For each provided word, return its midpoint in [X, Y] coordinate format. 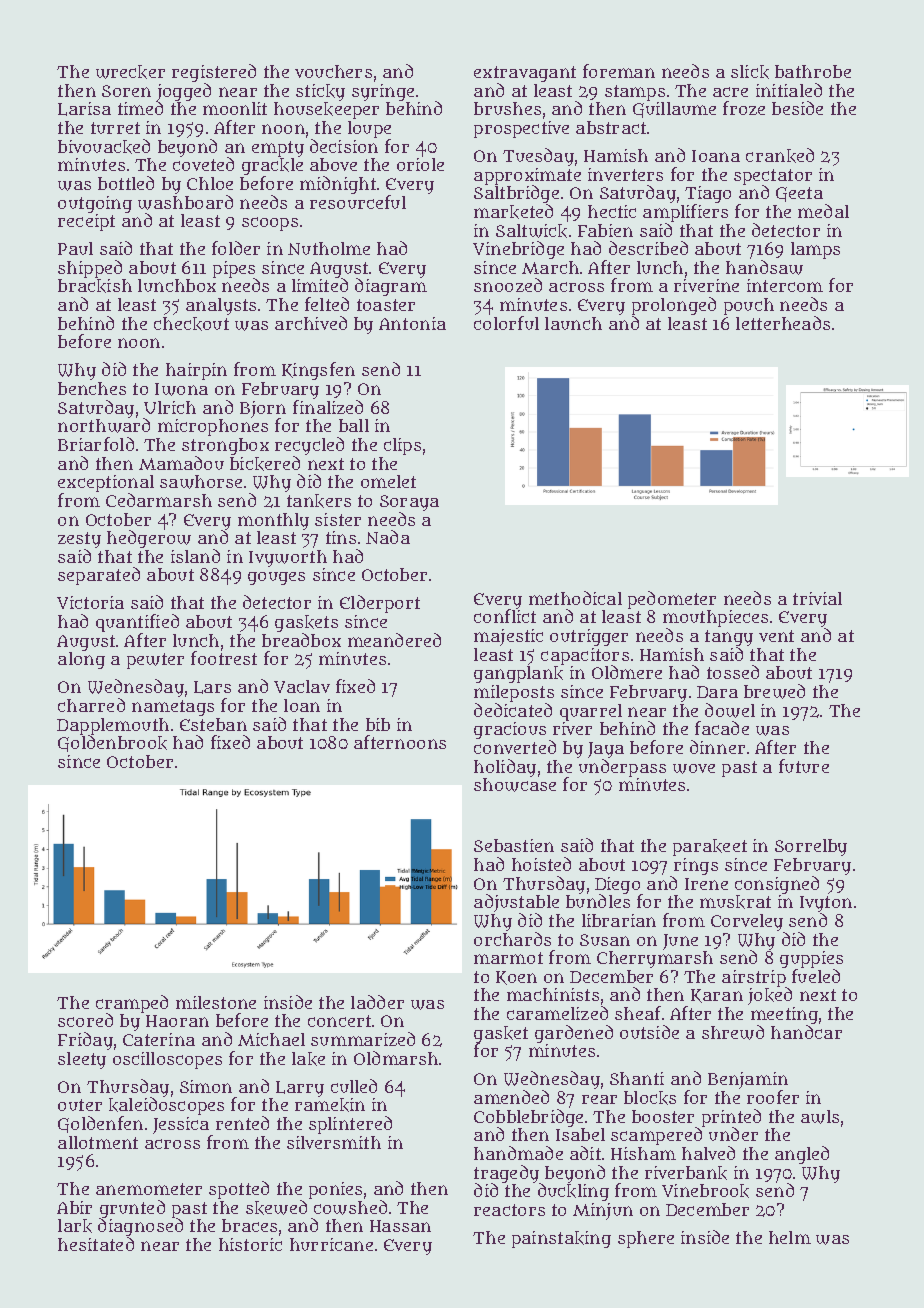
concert [339, 1021]
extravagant [525, 74]
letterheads [783, 323]
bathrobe [813, 71]
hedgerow [149, 539]
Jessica [181, 1125]
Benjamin [748, 1080]
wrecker [130, 72]
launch [573, 323]
